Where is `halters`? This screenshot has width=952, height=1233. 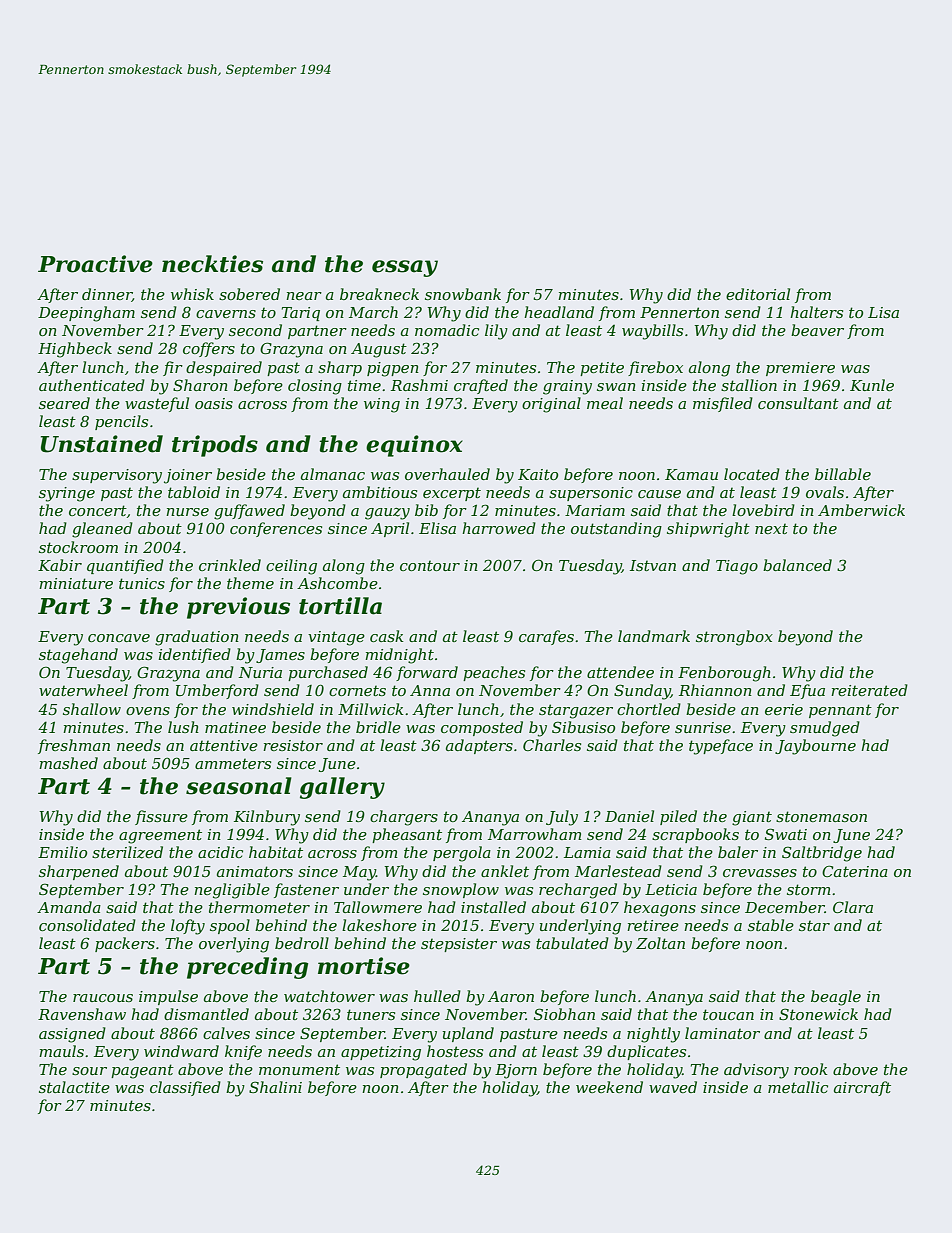
halters is located at coordinates (816, 312).
